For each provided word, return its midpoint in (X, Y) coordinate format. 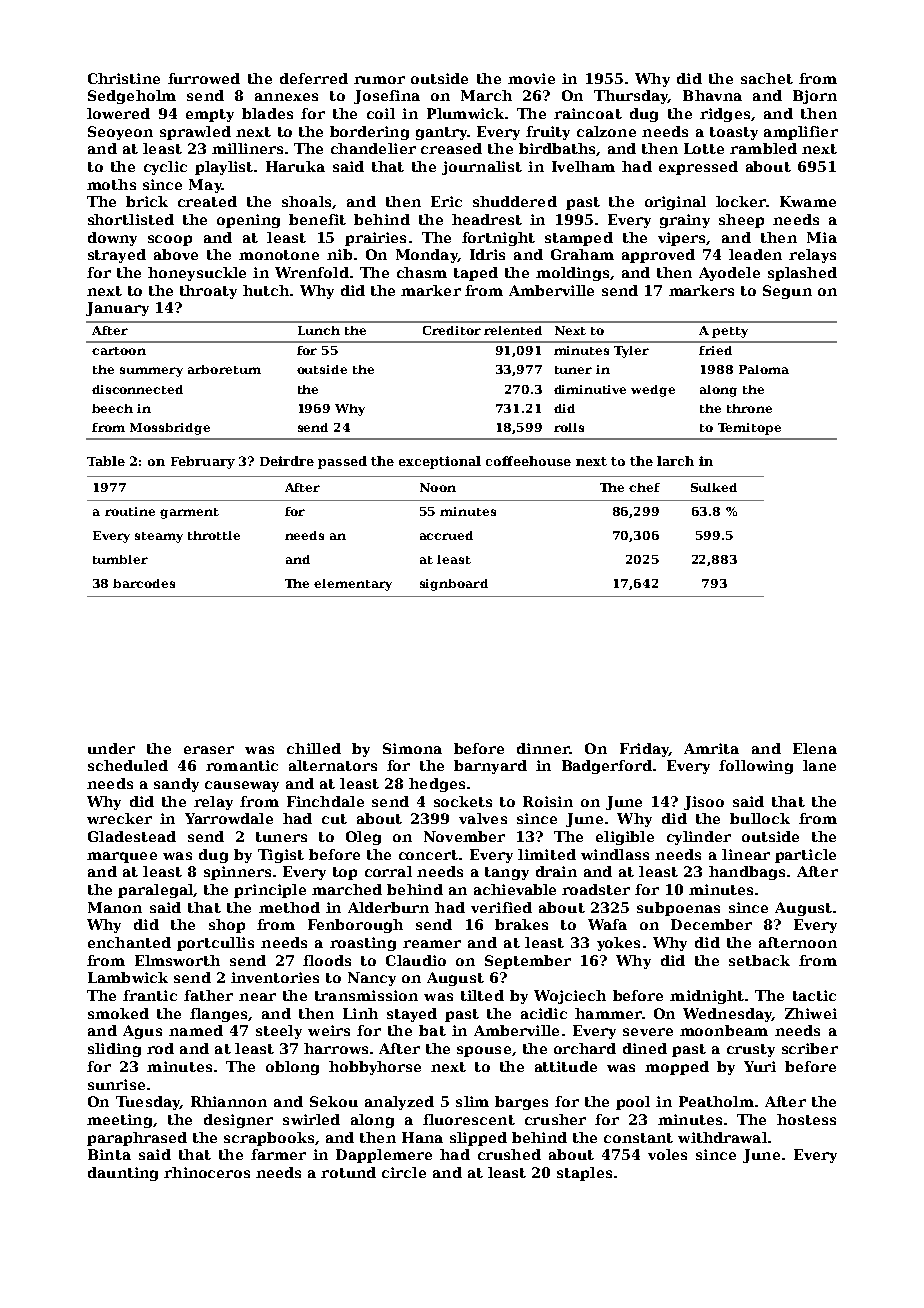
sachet (767, 78)
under (111, 748)
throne (749, 408)
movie (531, 78)
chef (644, 487)
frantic (150, 995)
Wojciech (570, 997)
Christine (124, 78)
